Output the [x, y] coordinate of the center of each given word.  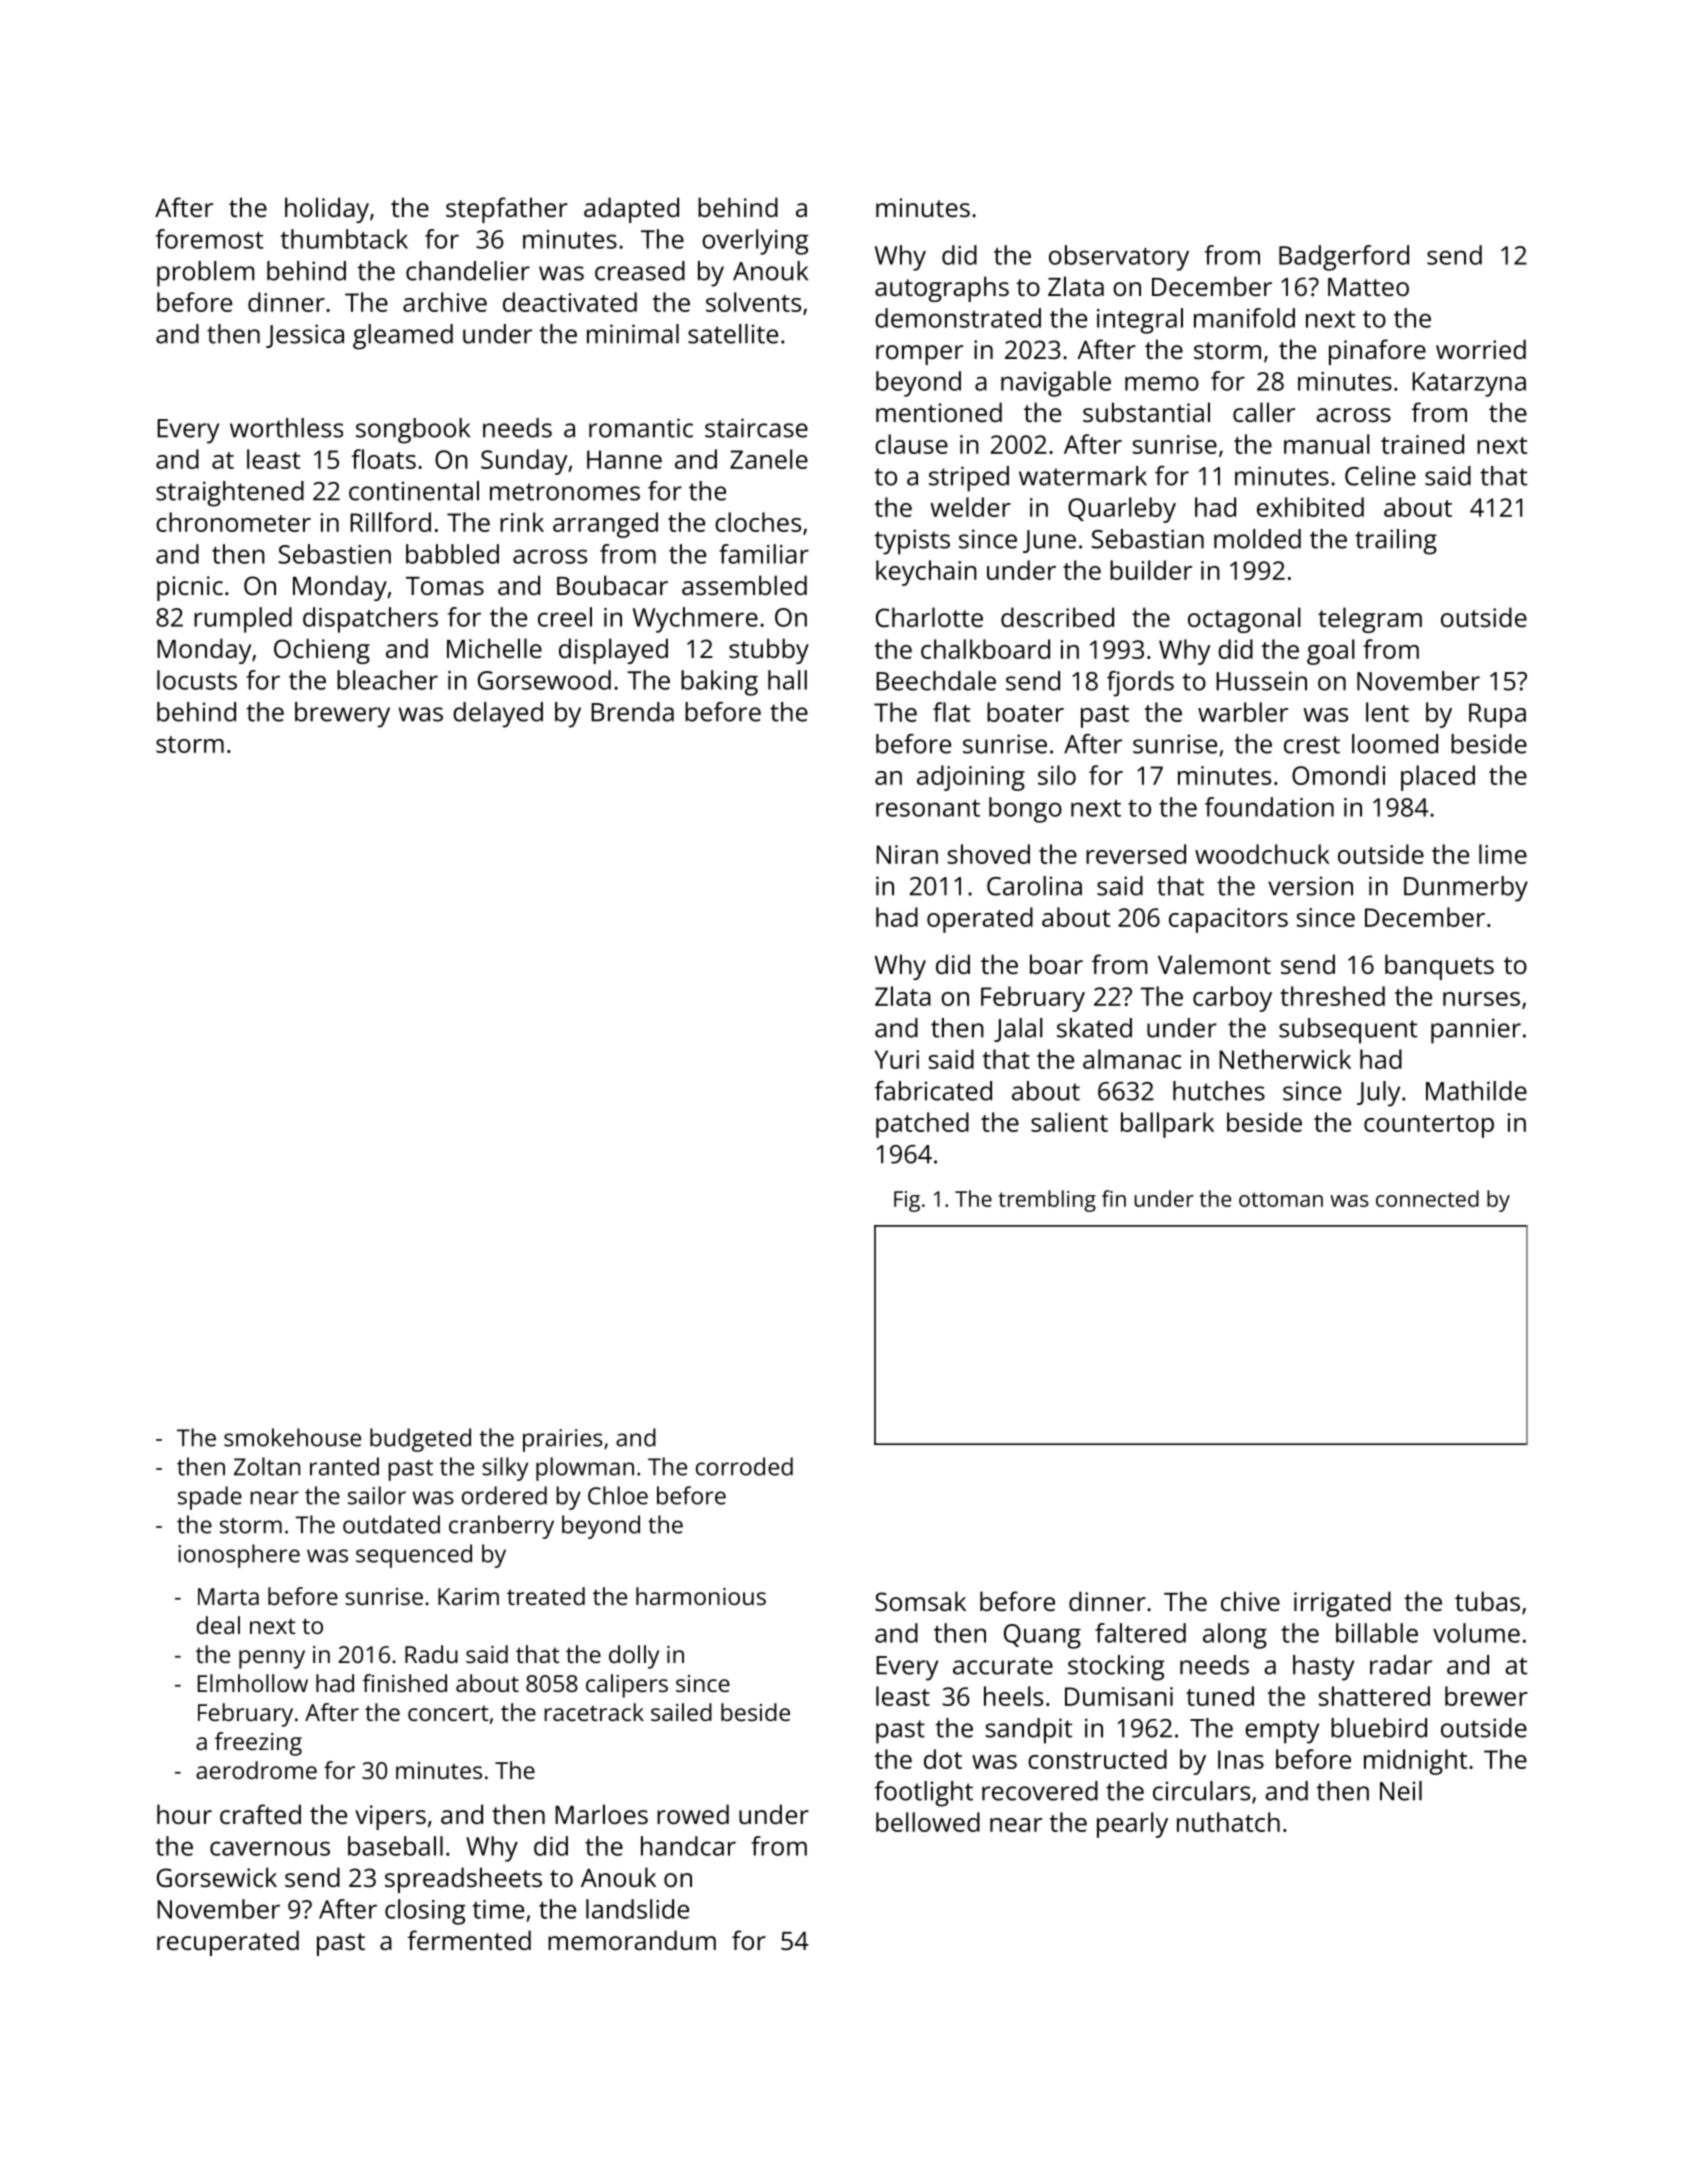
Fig [907, 1201]
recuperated [228, 1943]
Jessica [305, 336]
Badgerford [1344, 258]
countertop [1429, 1126]
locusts [197, 680]
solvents [753, 302]
